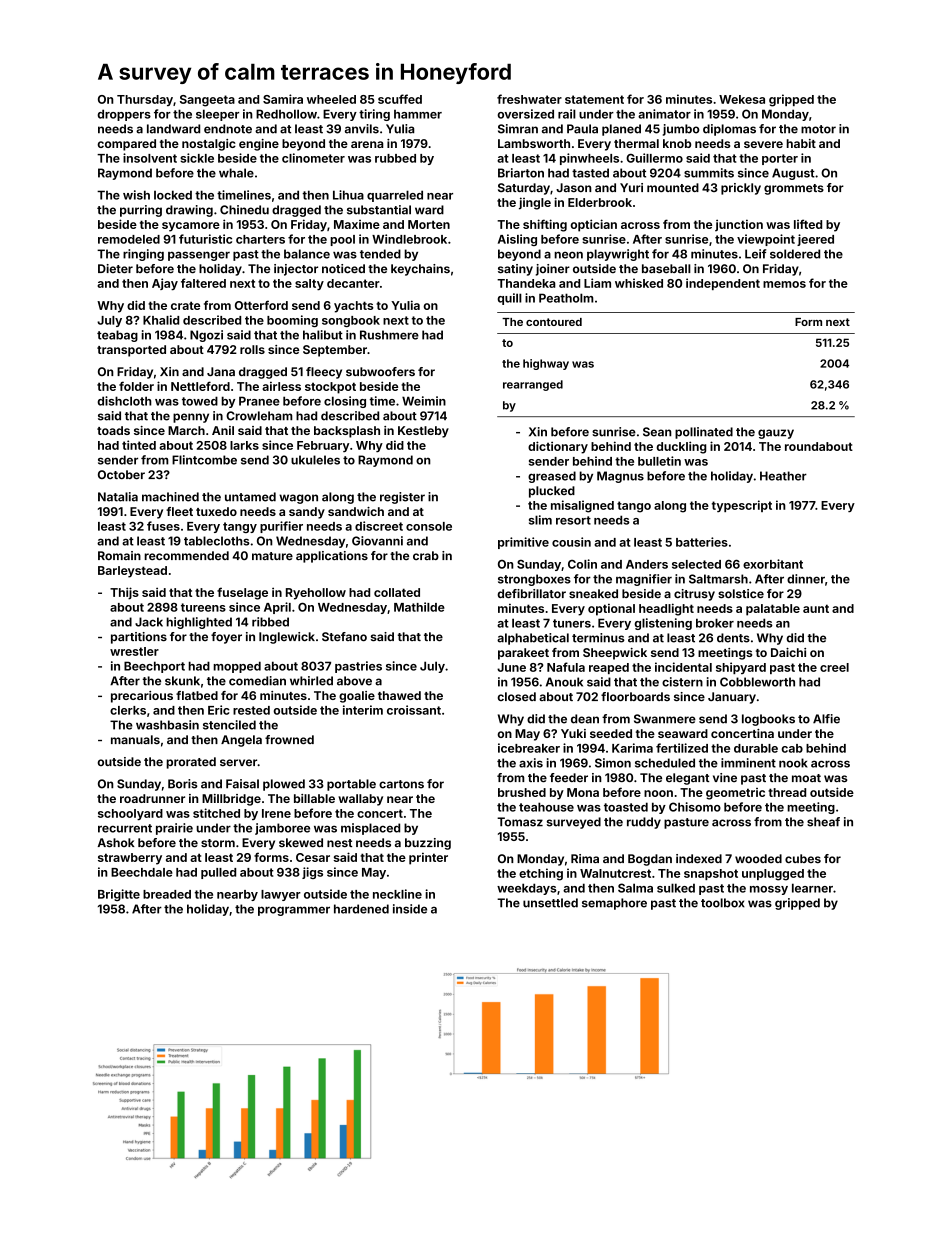  What do you see at coordinates (552, 477) in the page?
I see `greased` at bounding box center [552, 477].
